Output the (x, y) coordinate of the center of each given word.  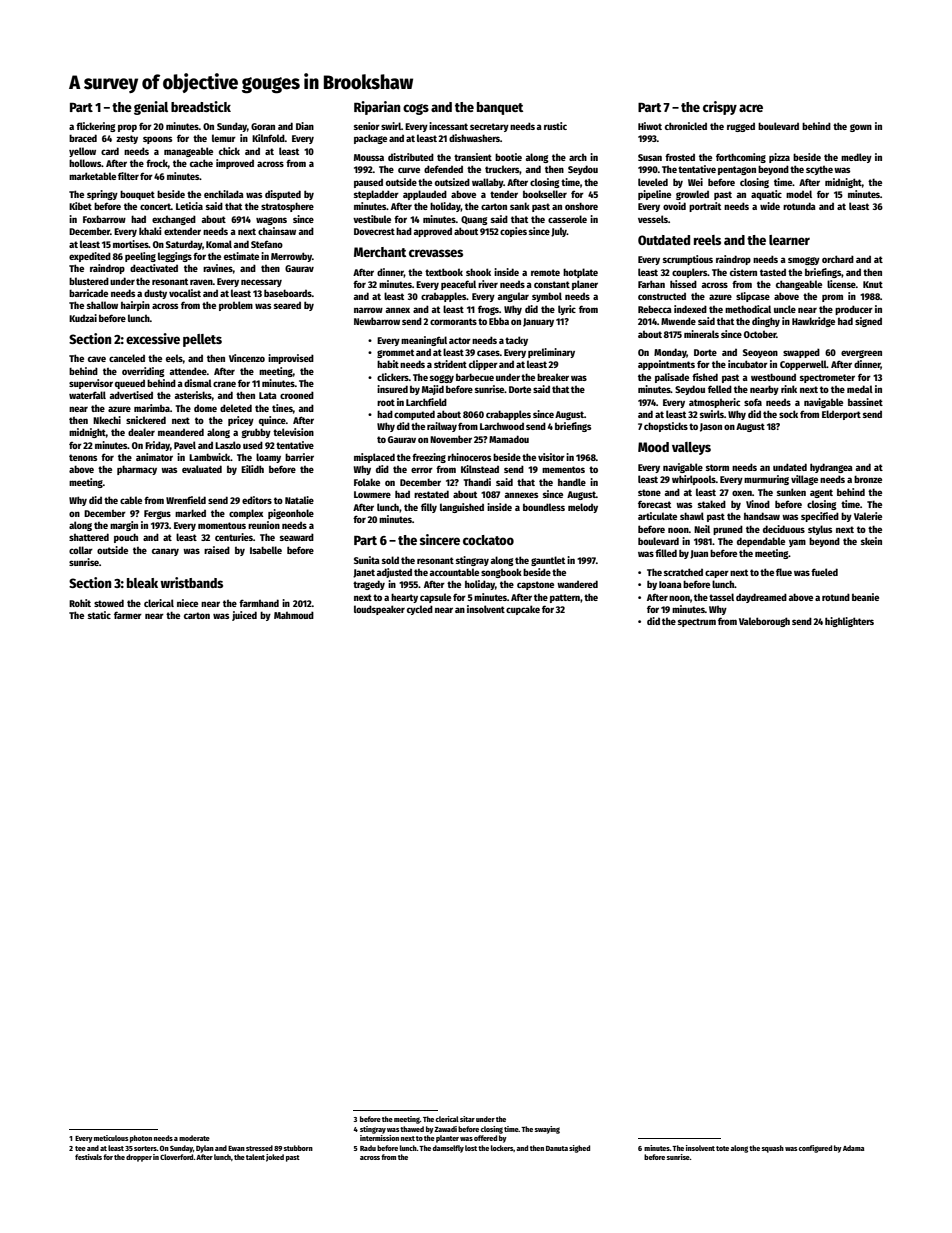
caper (717, 574)
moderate (194, 1138)
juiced (244, 616)
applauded (425, 195)
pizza (779, 158)
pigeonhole (291, 514)
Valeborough (764, 622)
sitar (467, 1119)
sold (390, 560)
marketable (92, 176)
